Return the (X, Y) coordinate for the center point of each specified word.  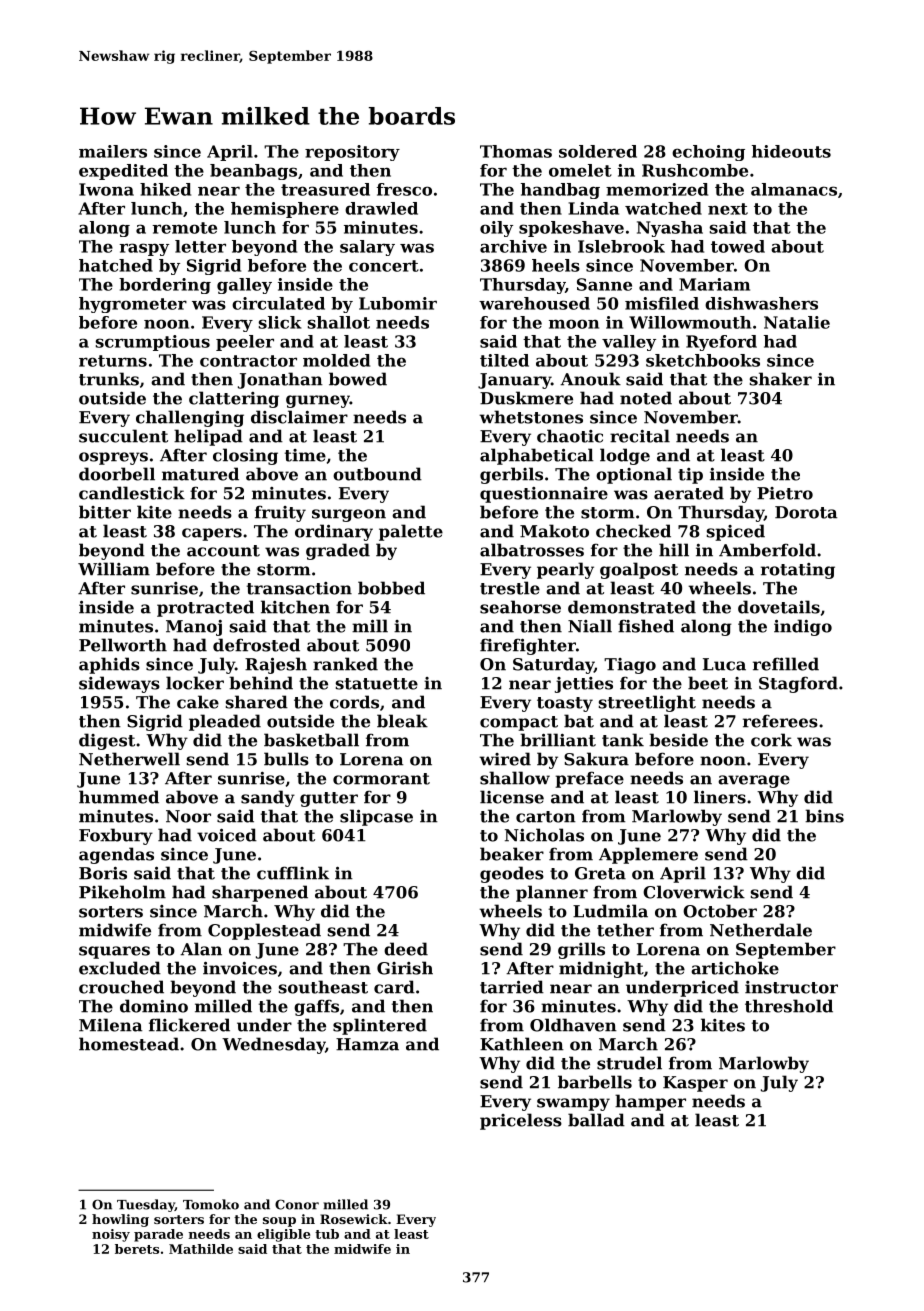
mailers (113, 151)
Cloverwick (694, 892)
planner (552, 893)
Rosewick (354, 1219)
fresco (404, 189)
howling (120, 1220)
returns (113, 361)
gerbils (511, 475)
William (114, 569)
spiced (736, 532)
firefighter (528, 646)
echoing (708, 153)
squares (114, 952)
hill (674, 550)
